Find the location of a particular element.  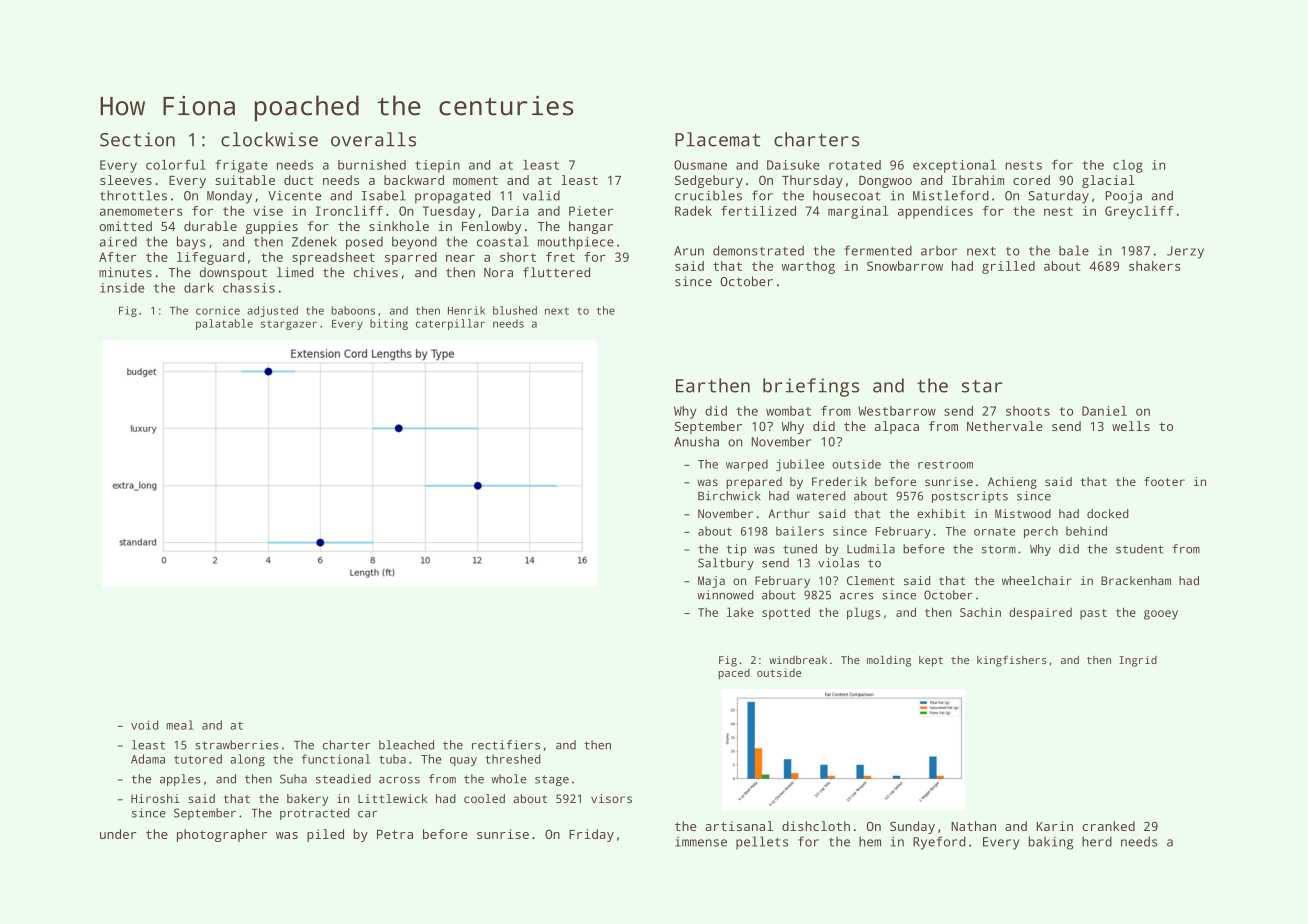

storm is located at coordinates (999, 549).
